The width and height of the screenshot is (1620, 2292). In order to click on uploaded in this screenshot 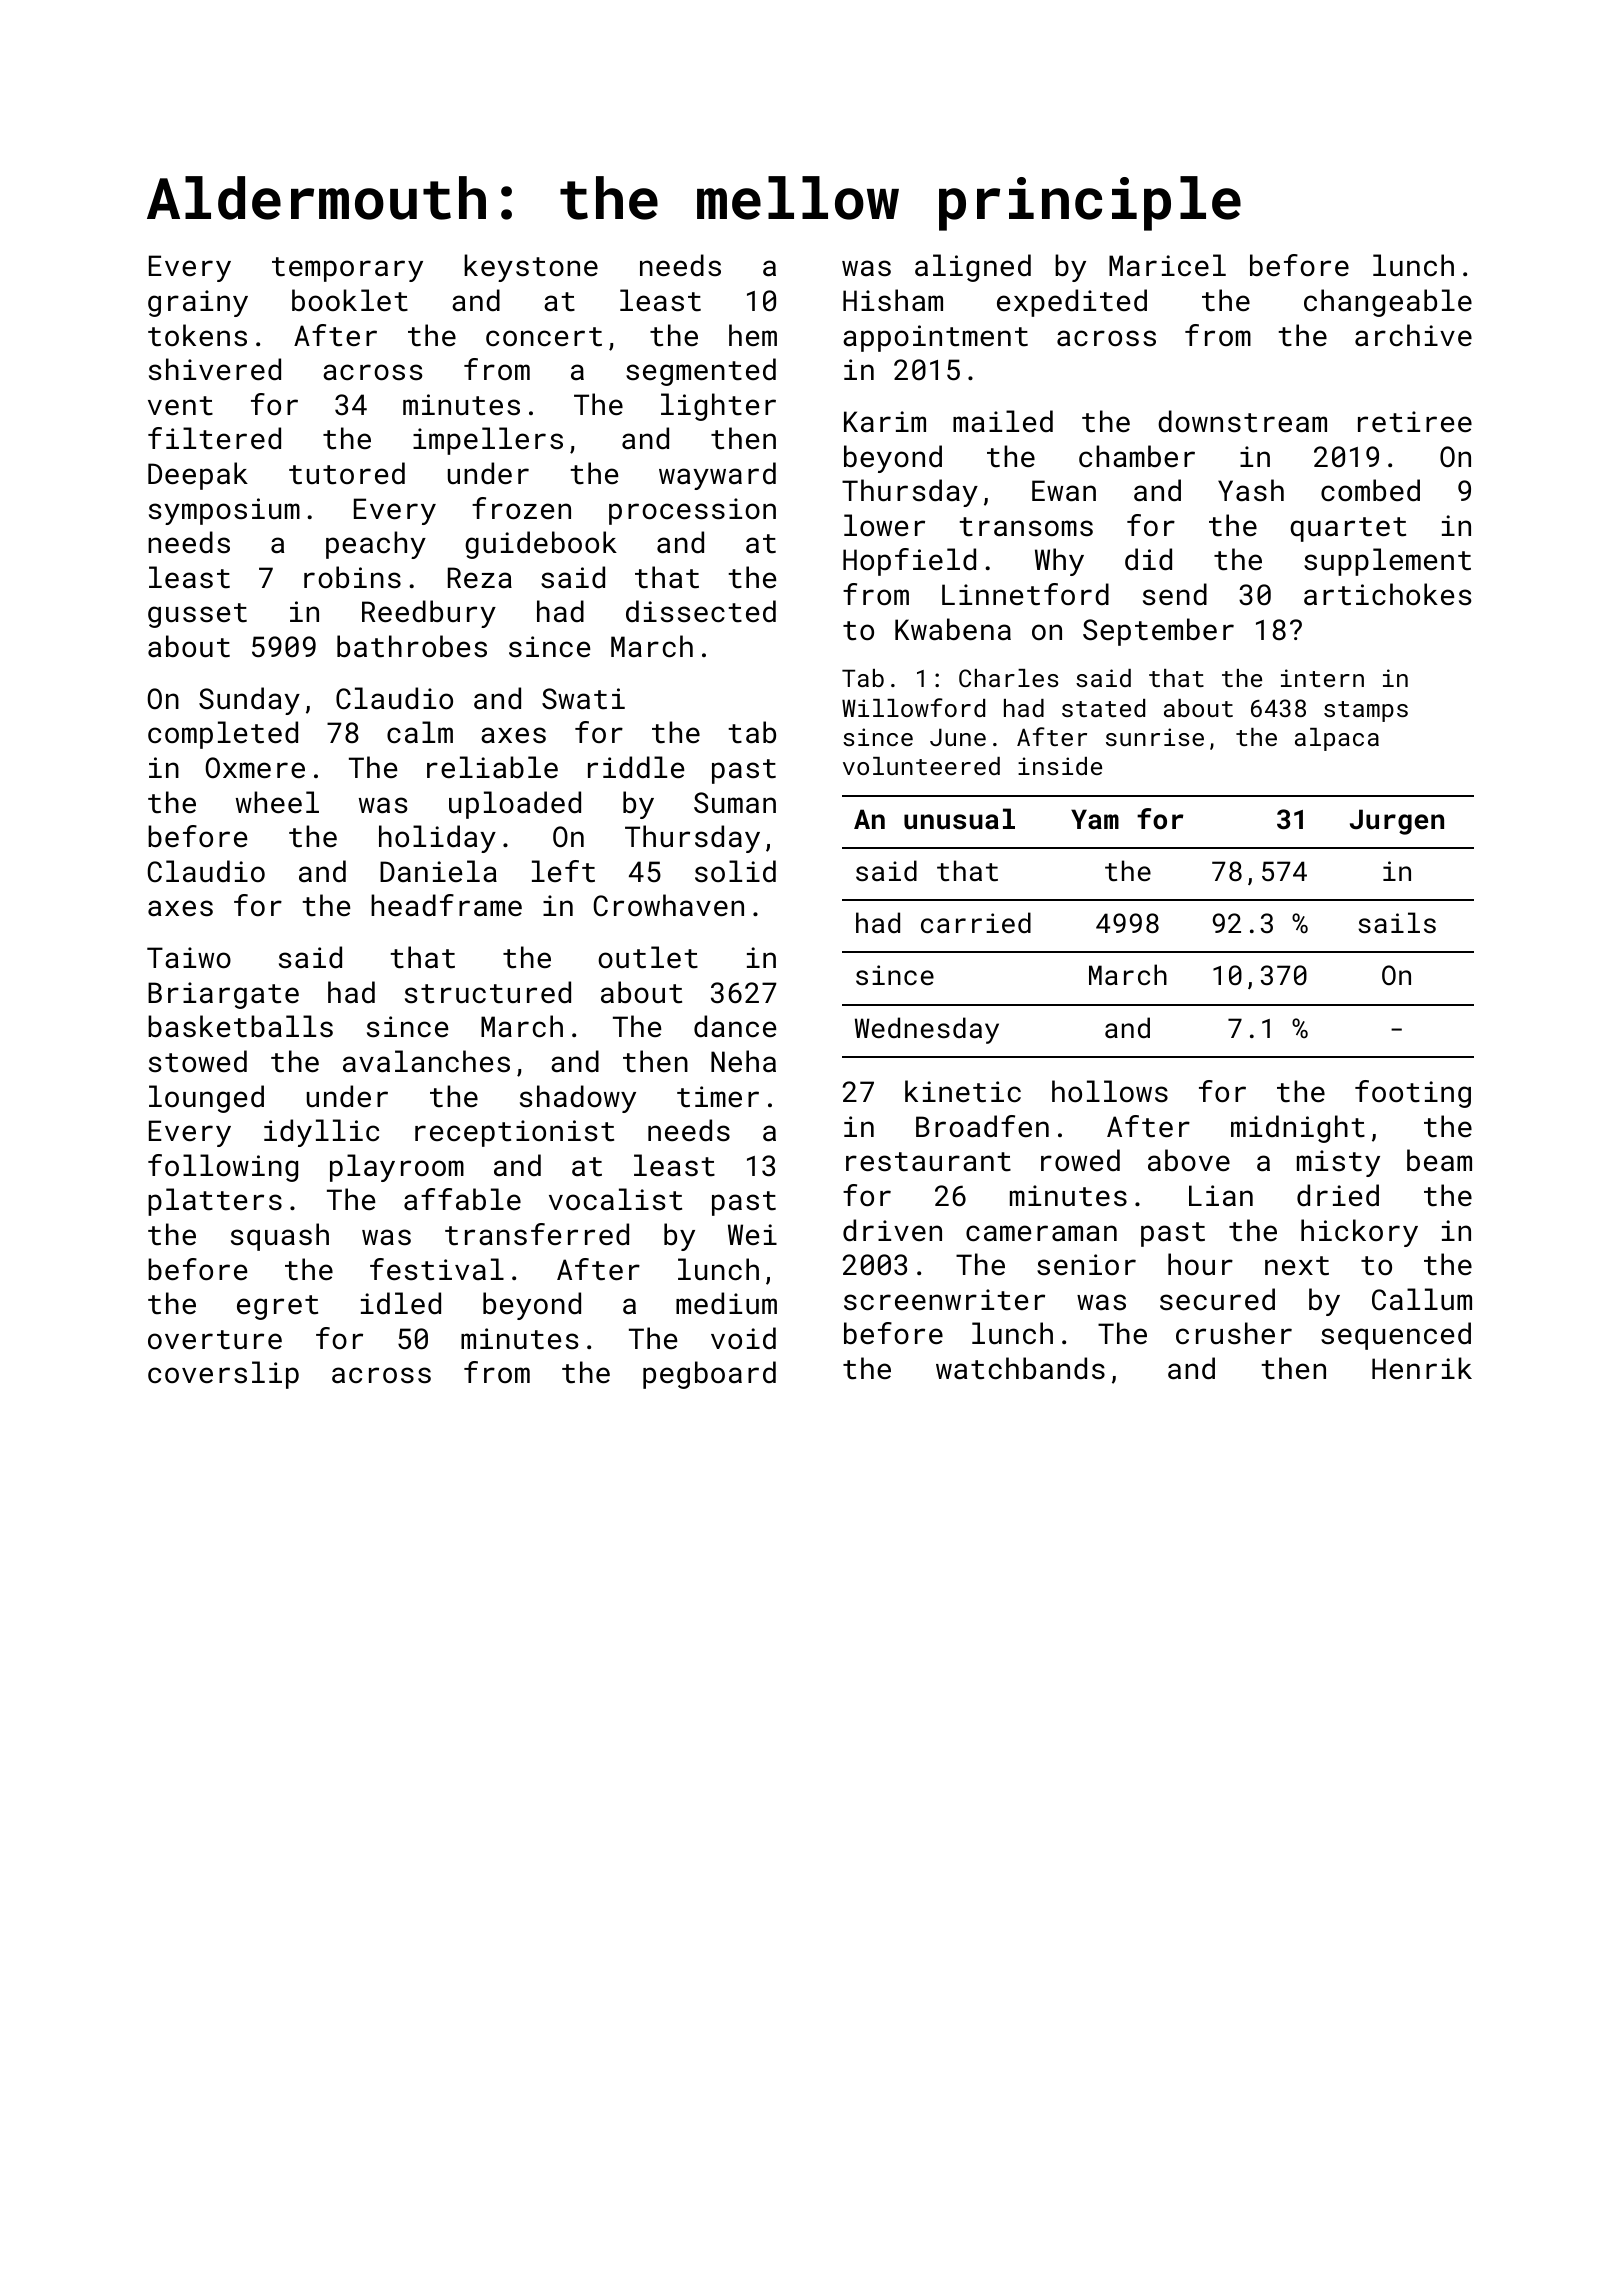, I will do `click(515, 805)`.
